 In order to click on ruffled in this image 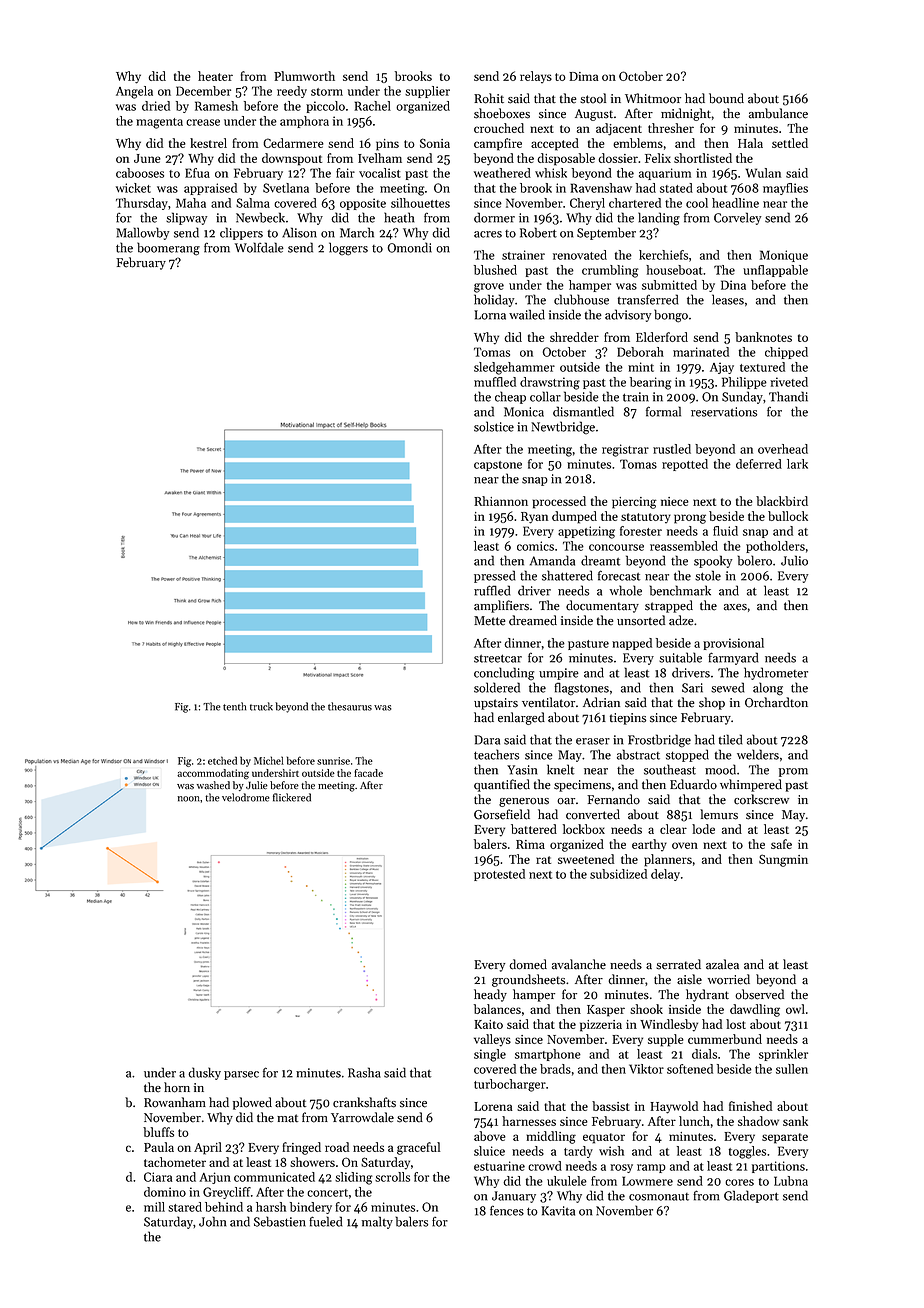, I will do `click(492, 590)`.
